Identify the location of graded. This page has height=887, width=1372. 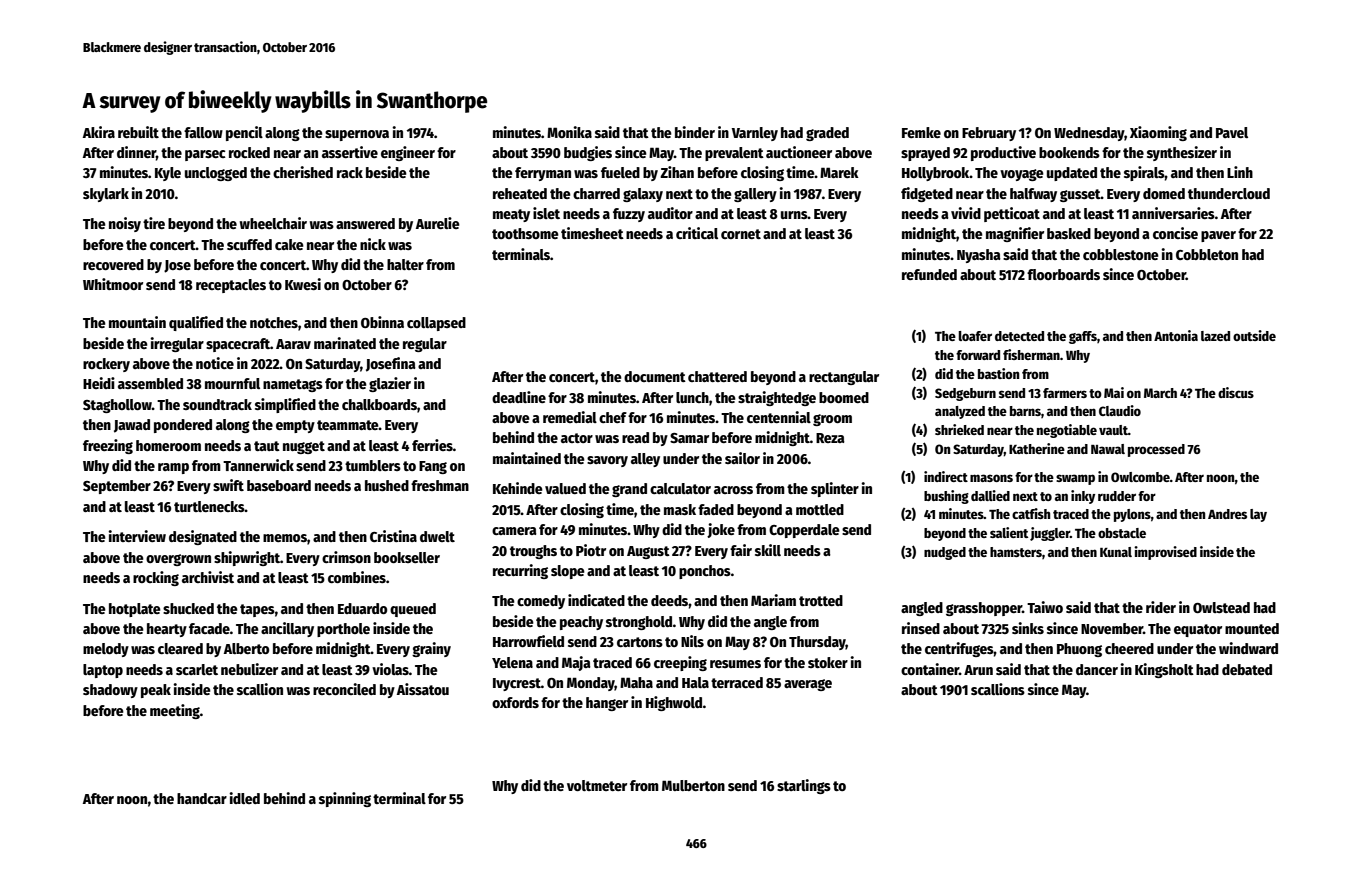
(827, 134).
